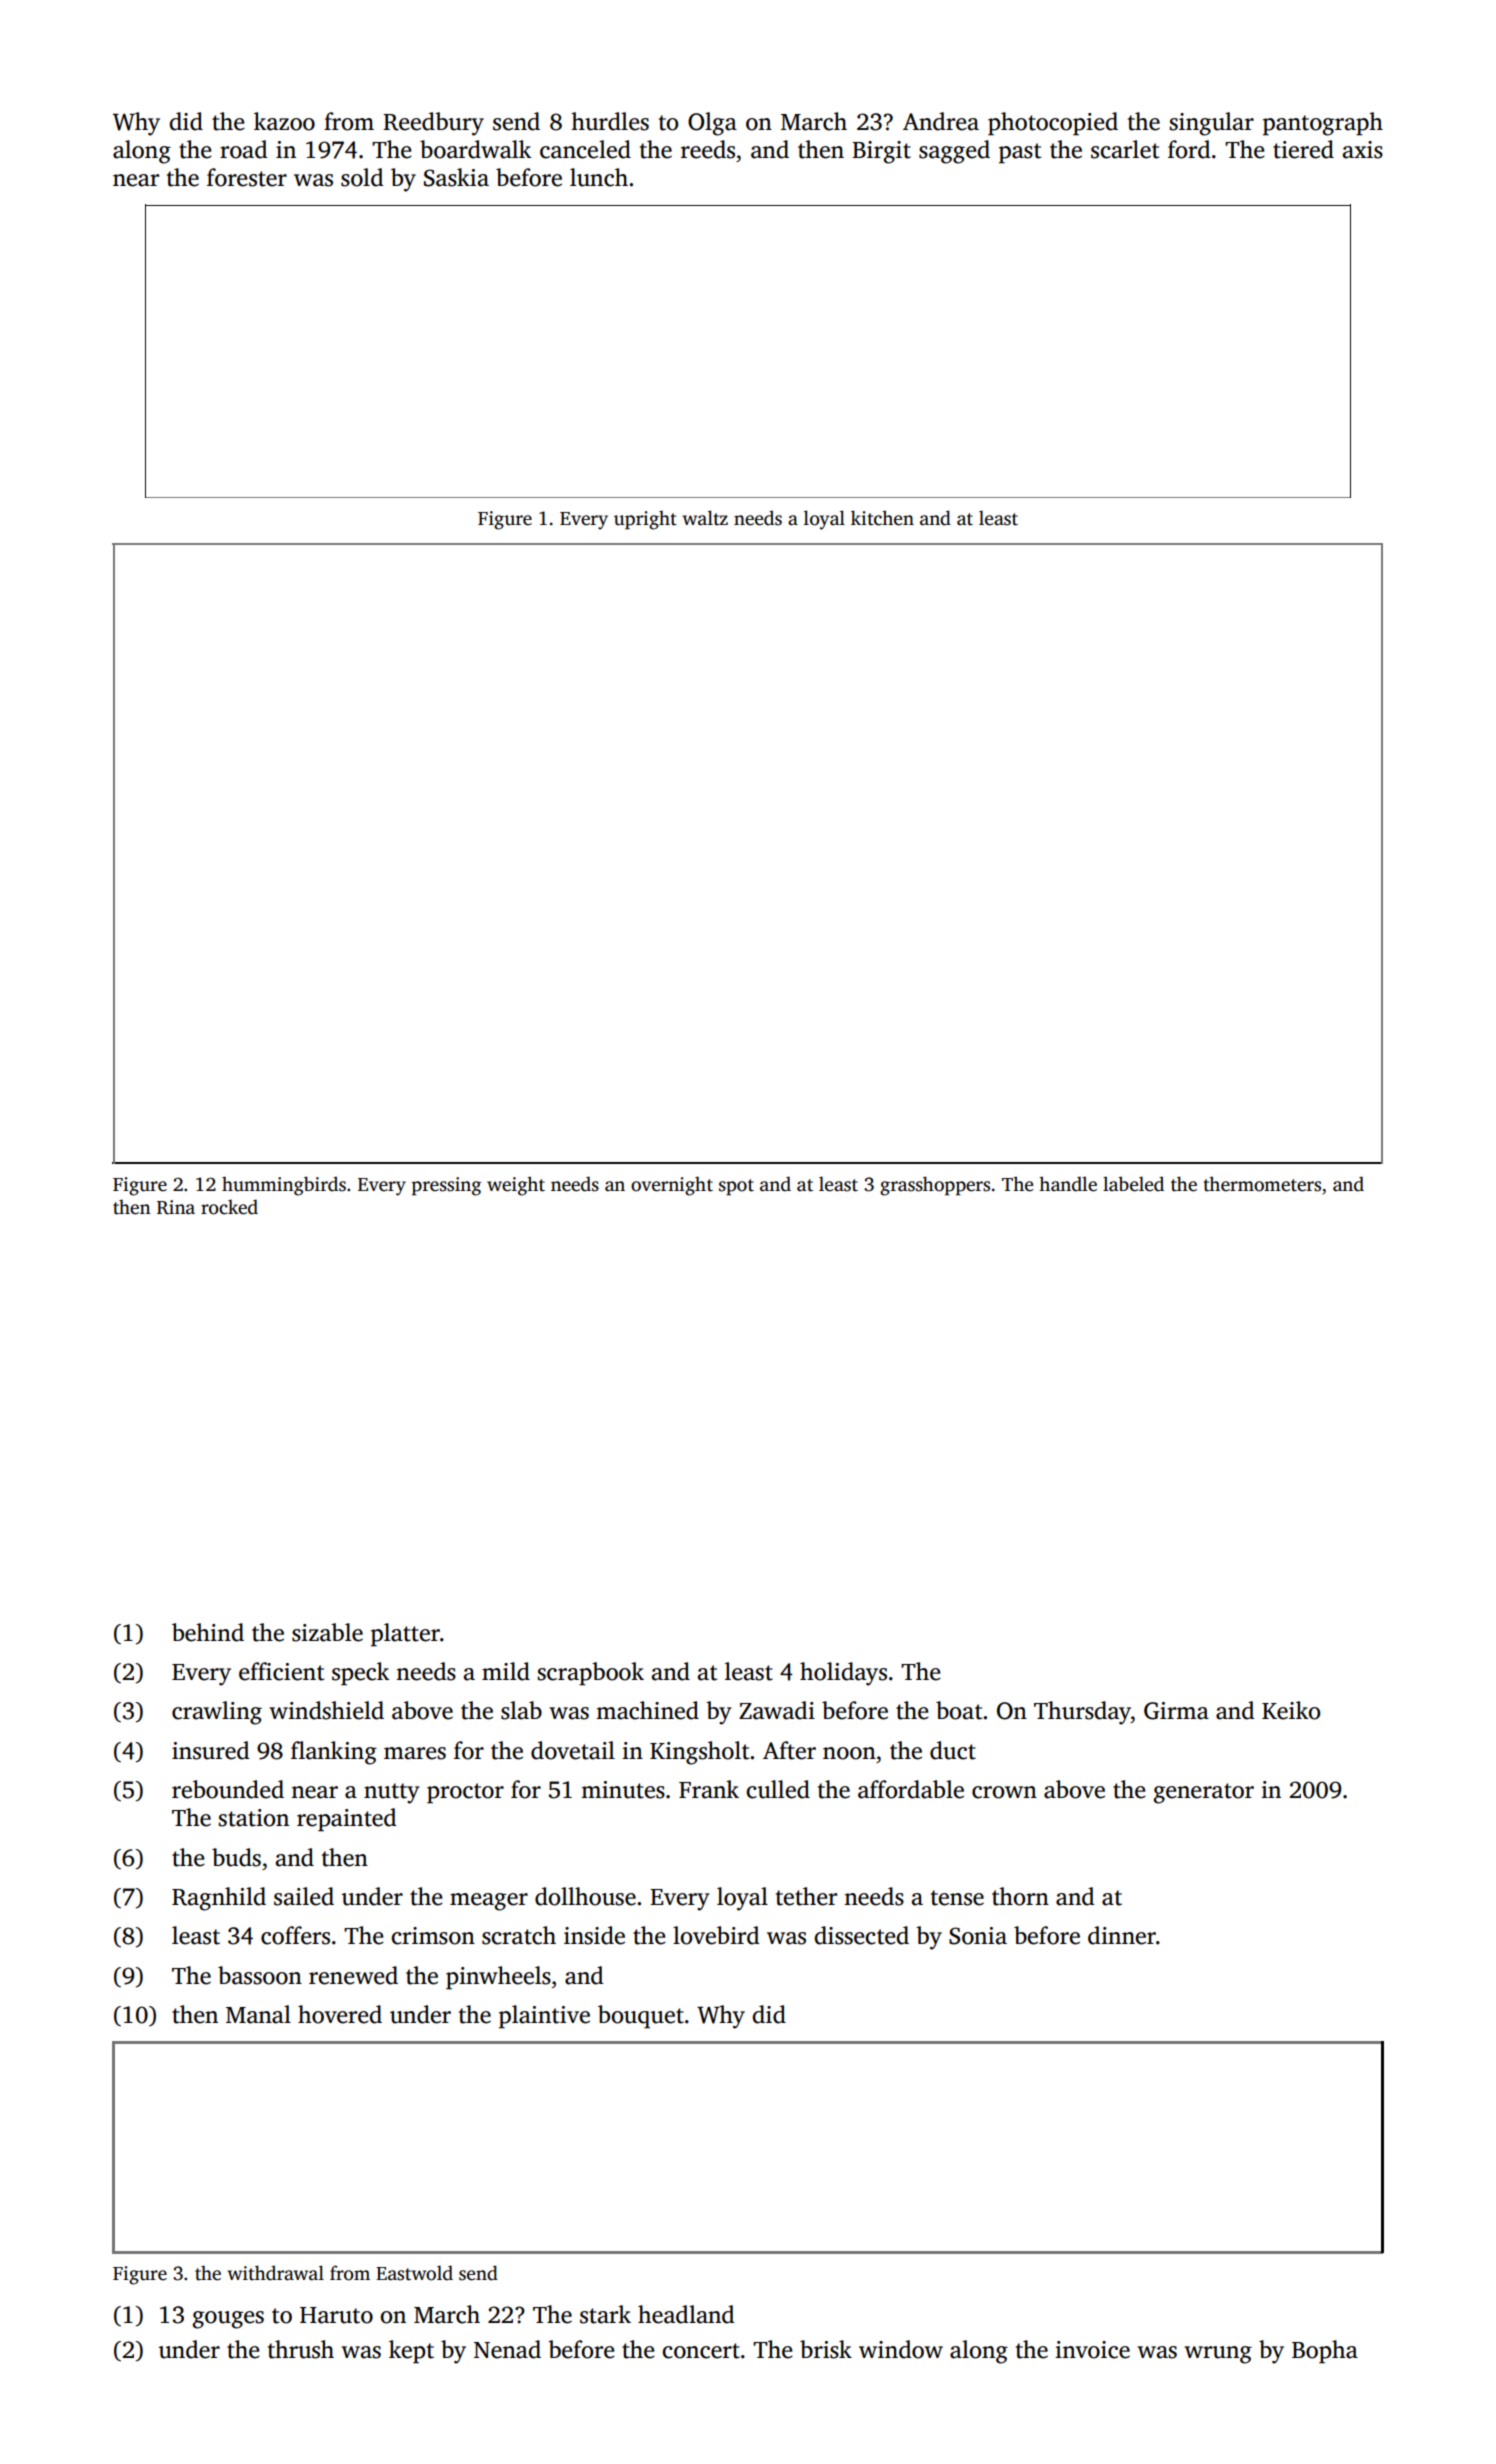  I want to click on Saskia, so click(456, 177).
